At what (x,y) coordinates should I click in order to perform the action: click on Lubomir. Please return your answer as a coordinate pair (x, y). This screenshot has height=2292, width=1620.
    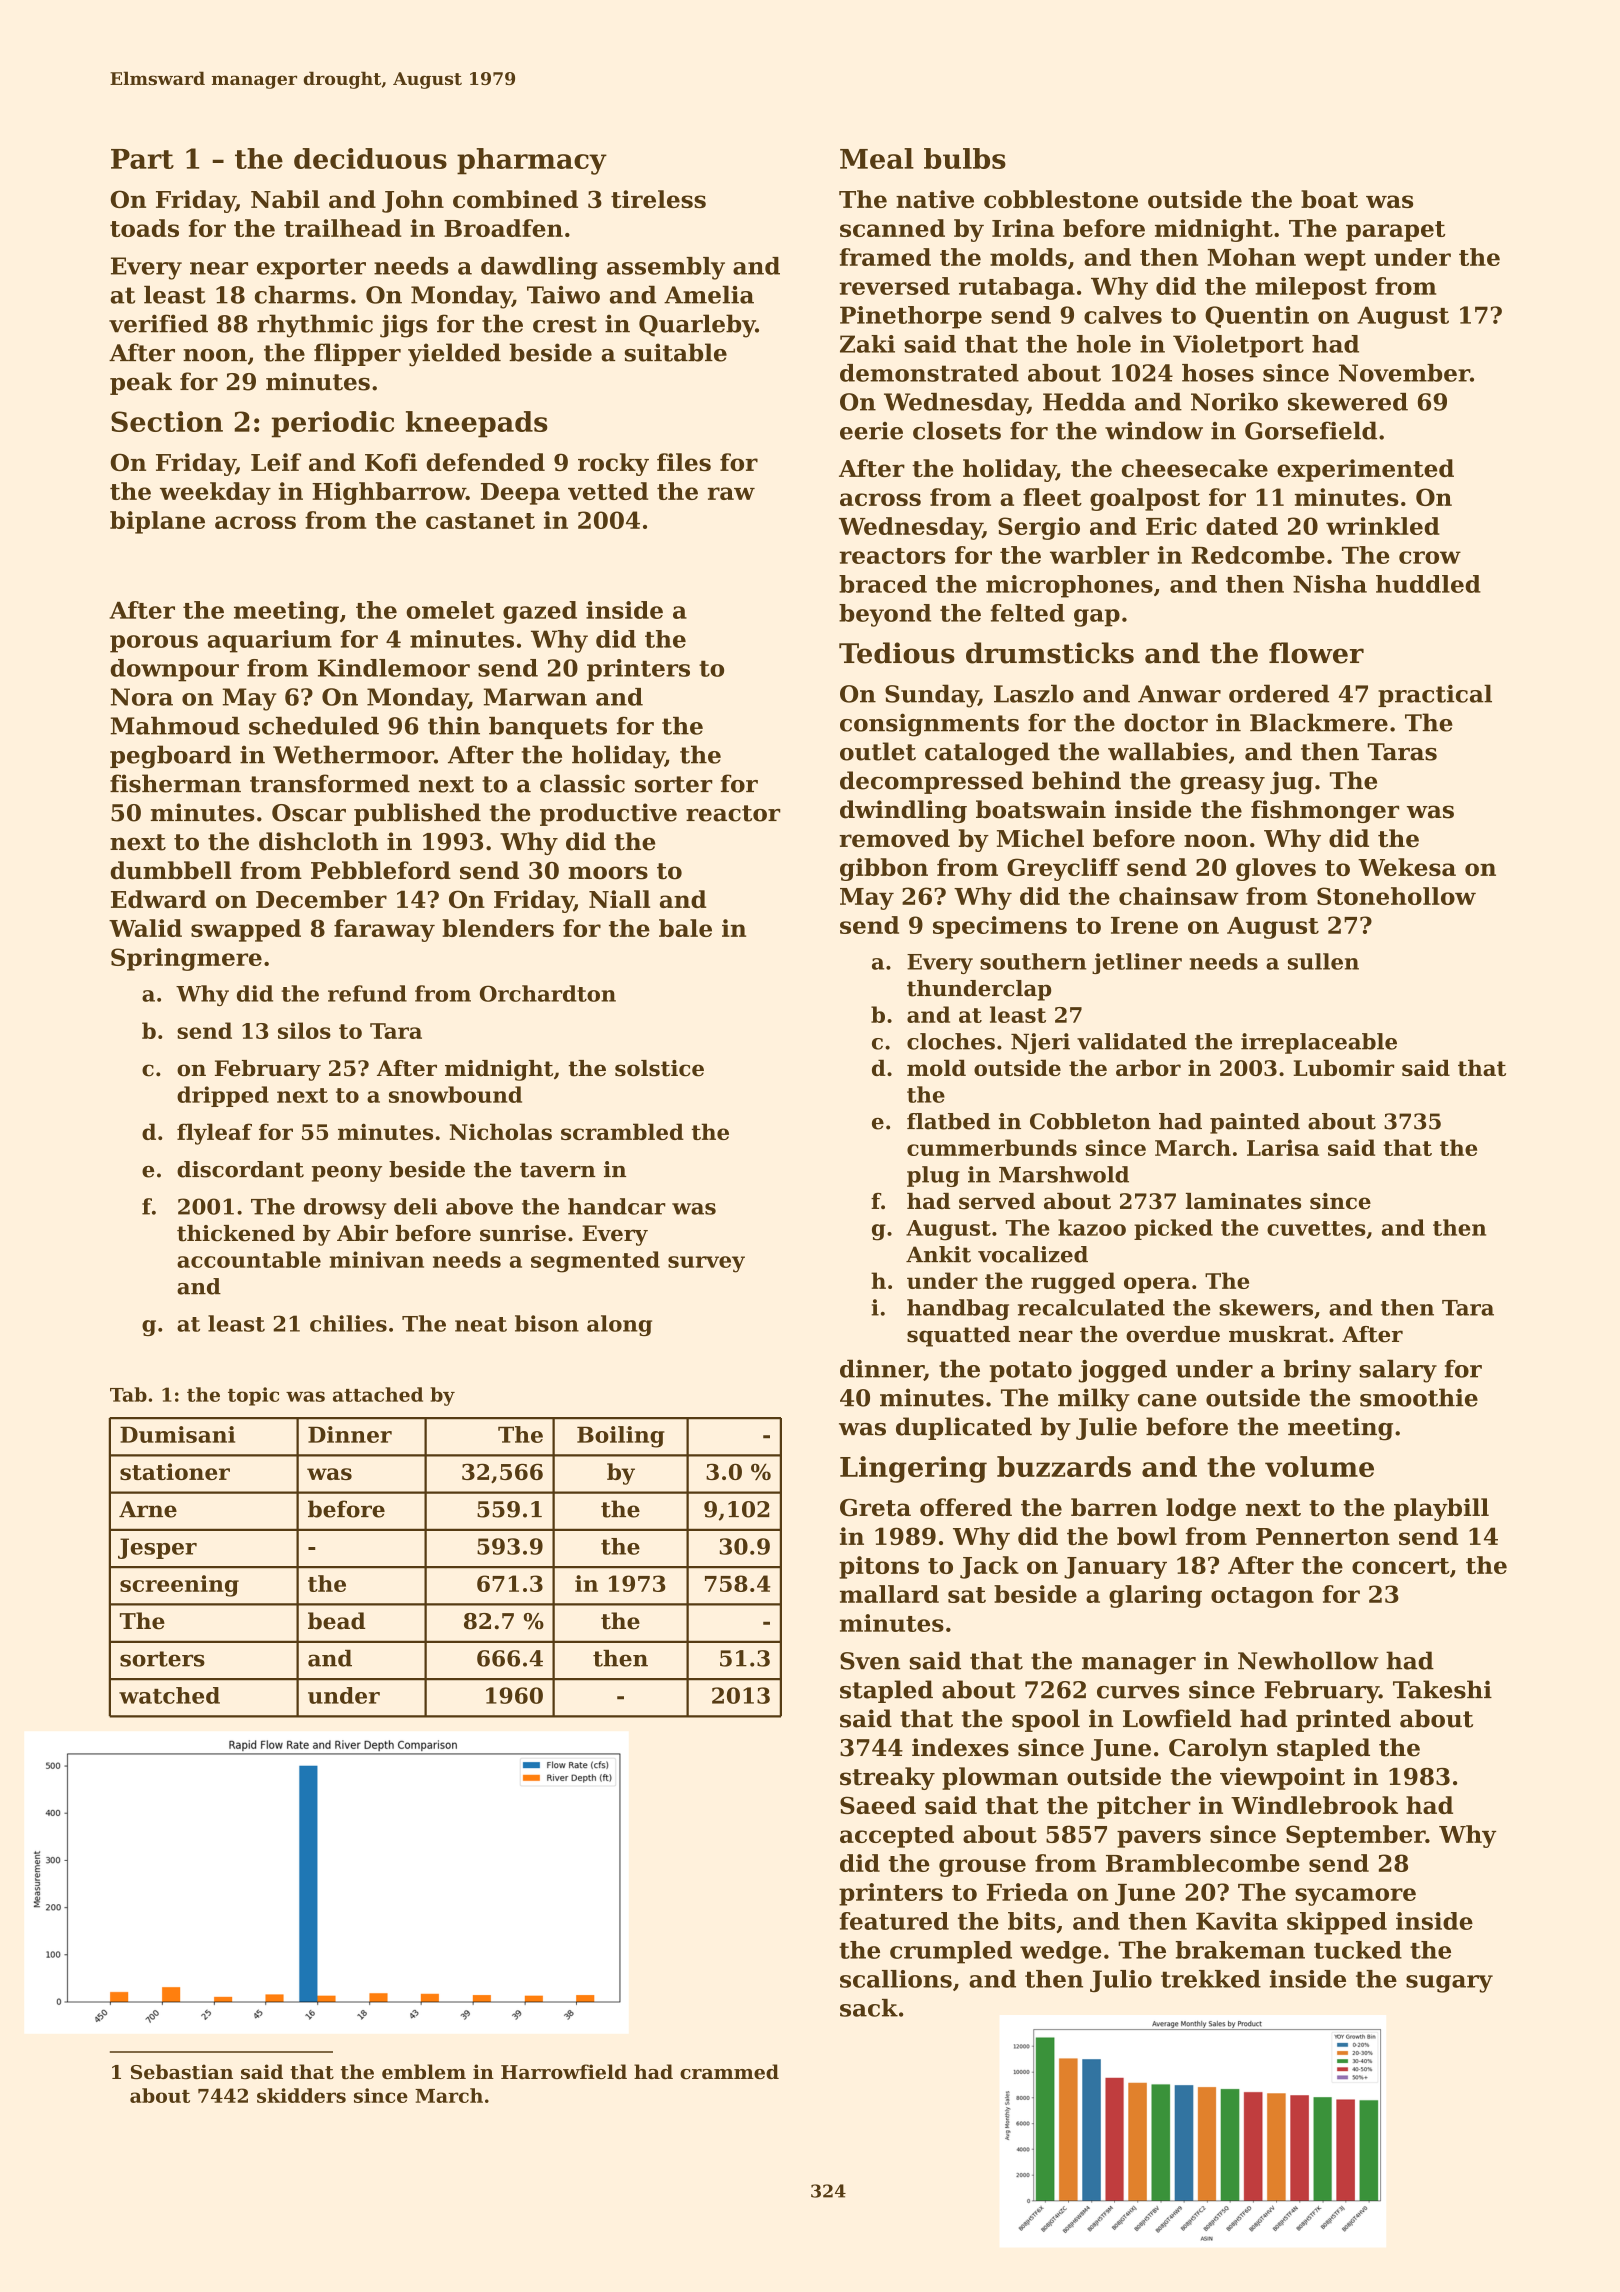
    Looking at the image, I should click on (1343, 1067).
